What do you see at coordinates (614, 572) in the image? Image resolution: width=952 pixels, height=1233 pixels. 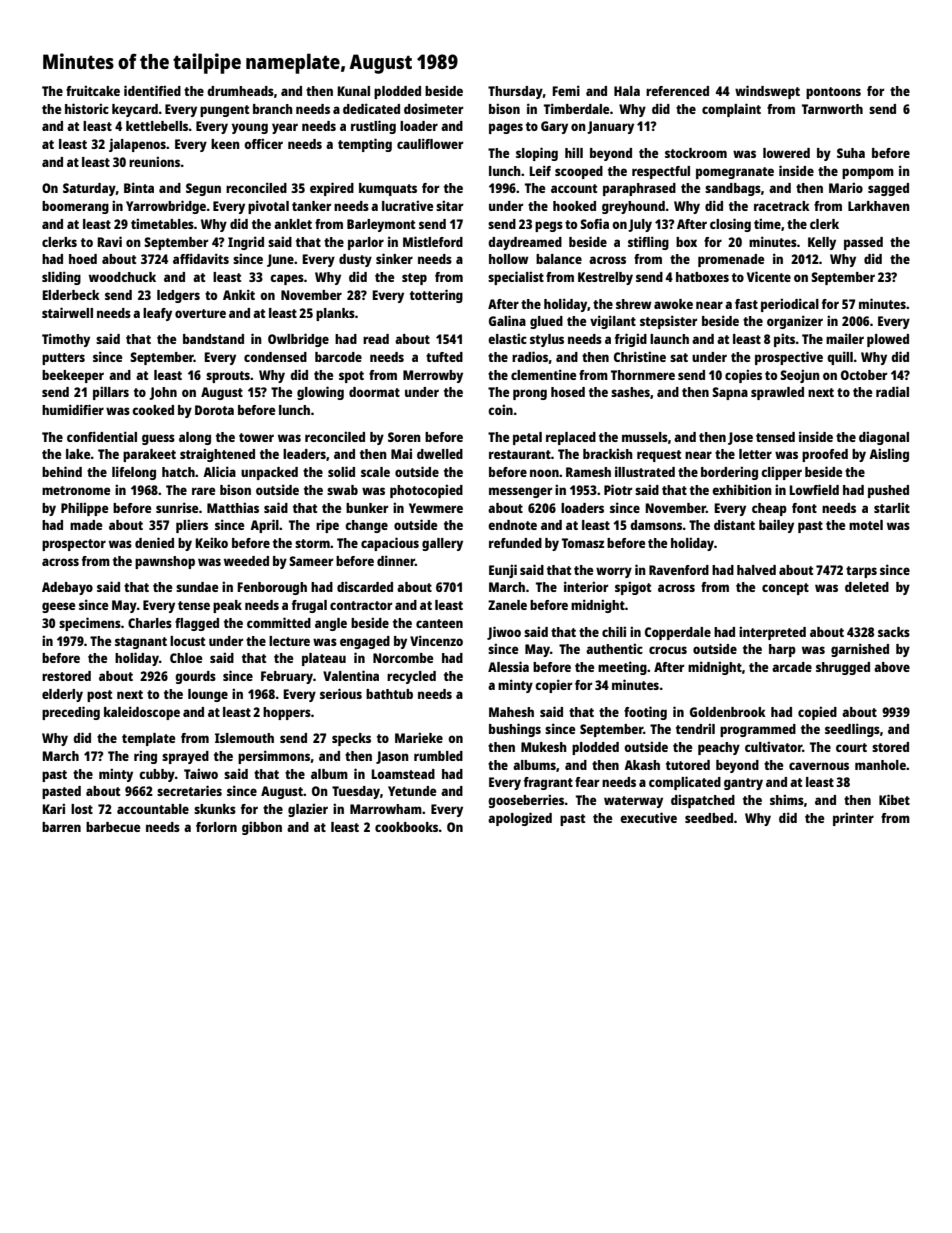 I see `worry` at bounding box center [614, 572].
